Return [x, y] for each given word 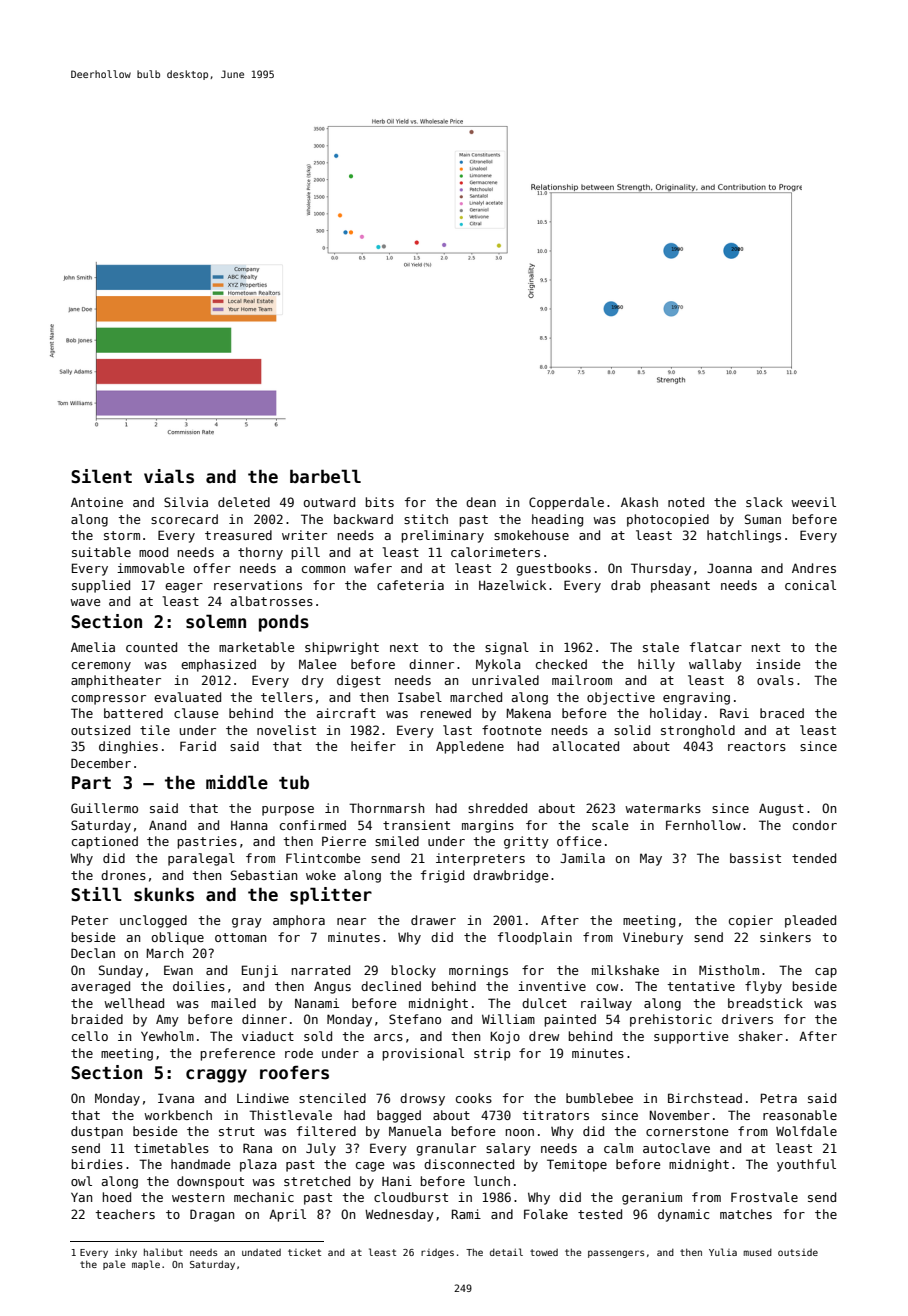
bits [380, 502]
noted [686, 502]
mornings [478, 971]
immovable [150, 568]
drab [626, 585]
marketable [256, 647]
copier [751, 921]
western [198, 1197]
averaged [100, 987]
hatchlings [744, 536]
